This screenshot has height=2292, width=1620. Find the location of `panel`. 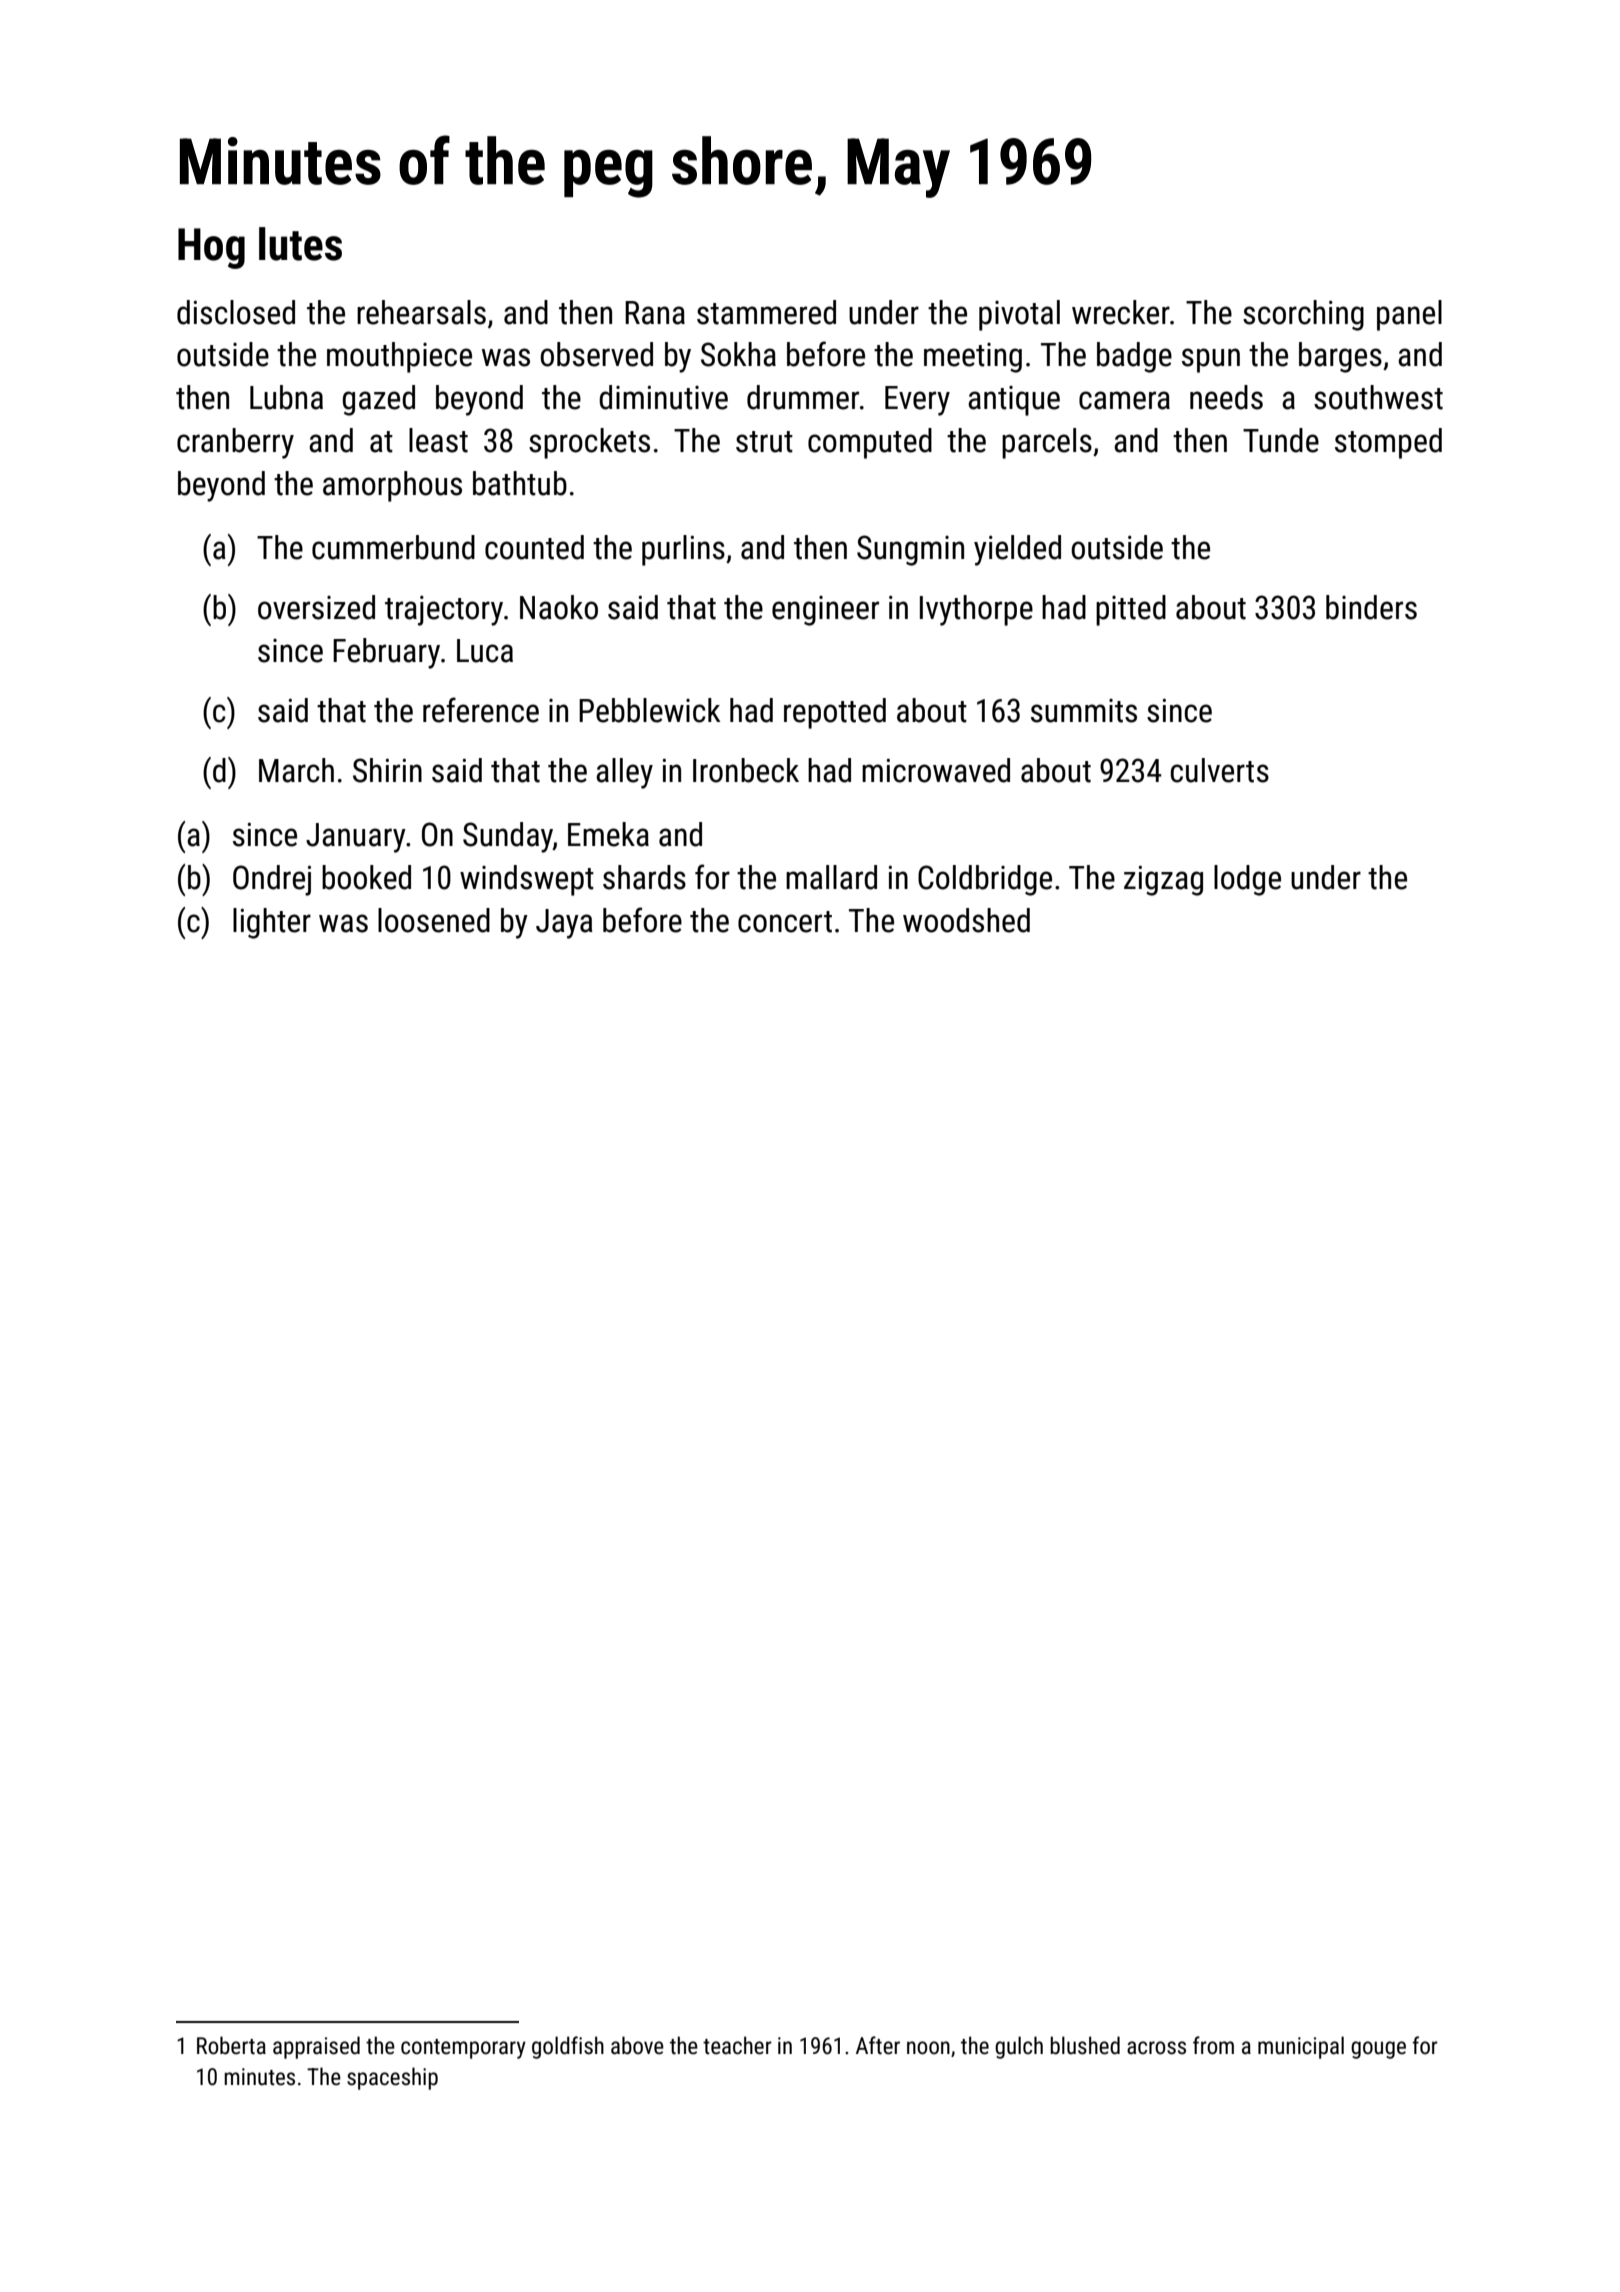

panel is located at coordinates (1409, 315).
